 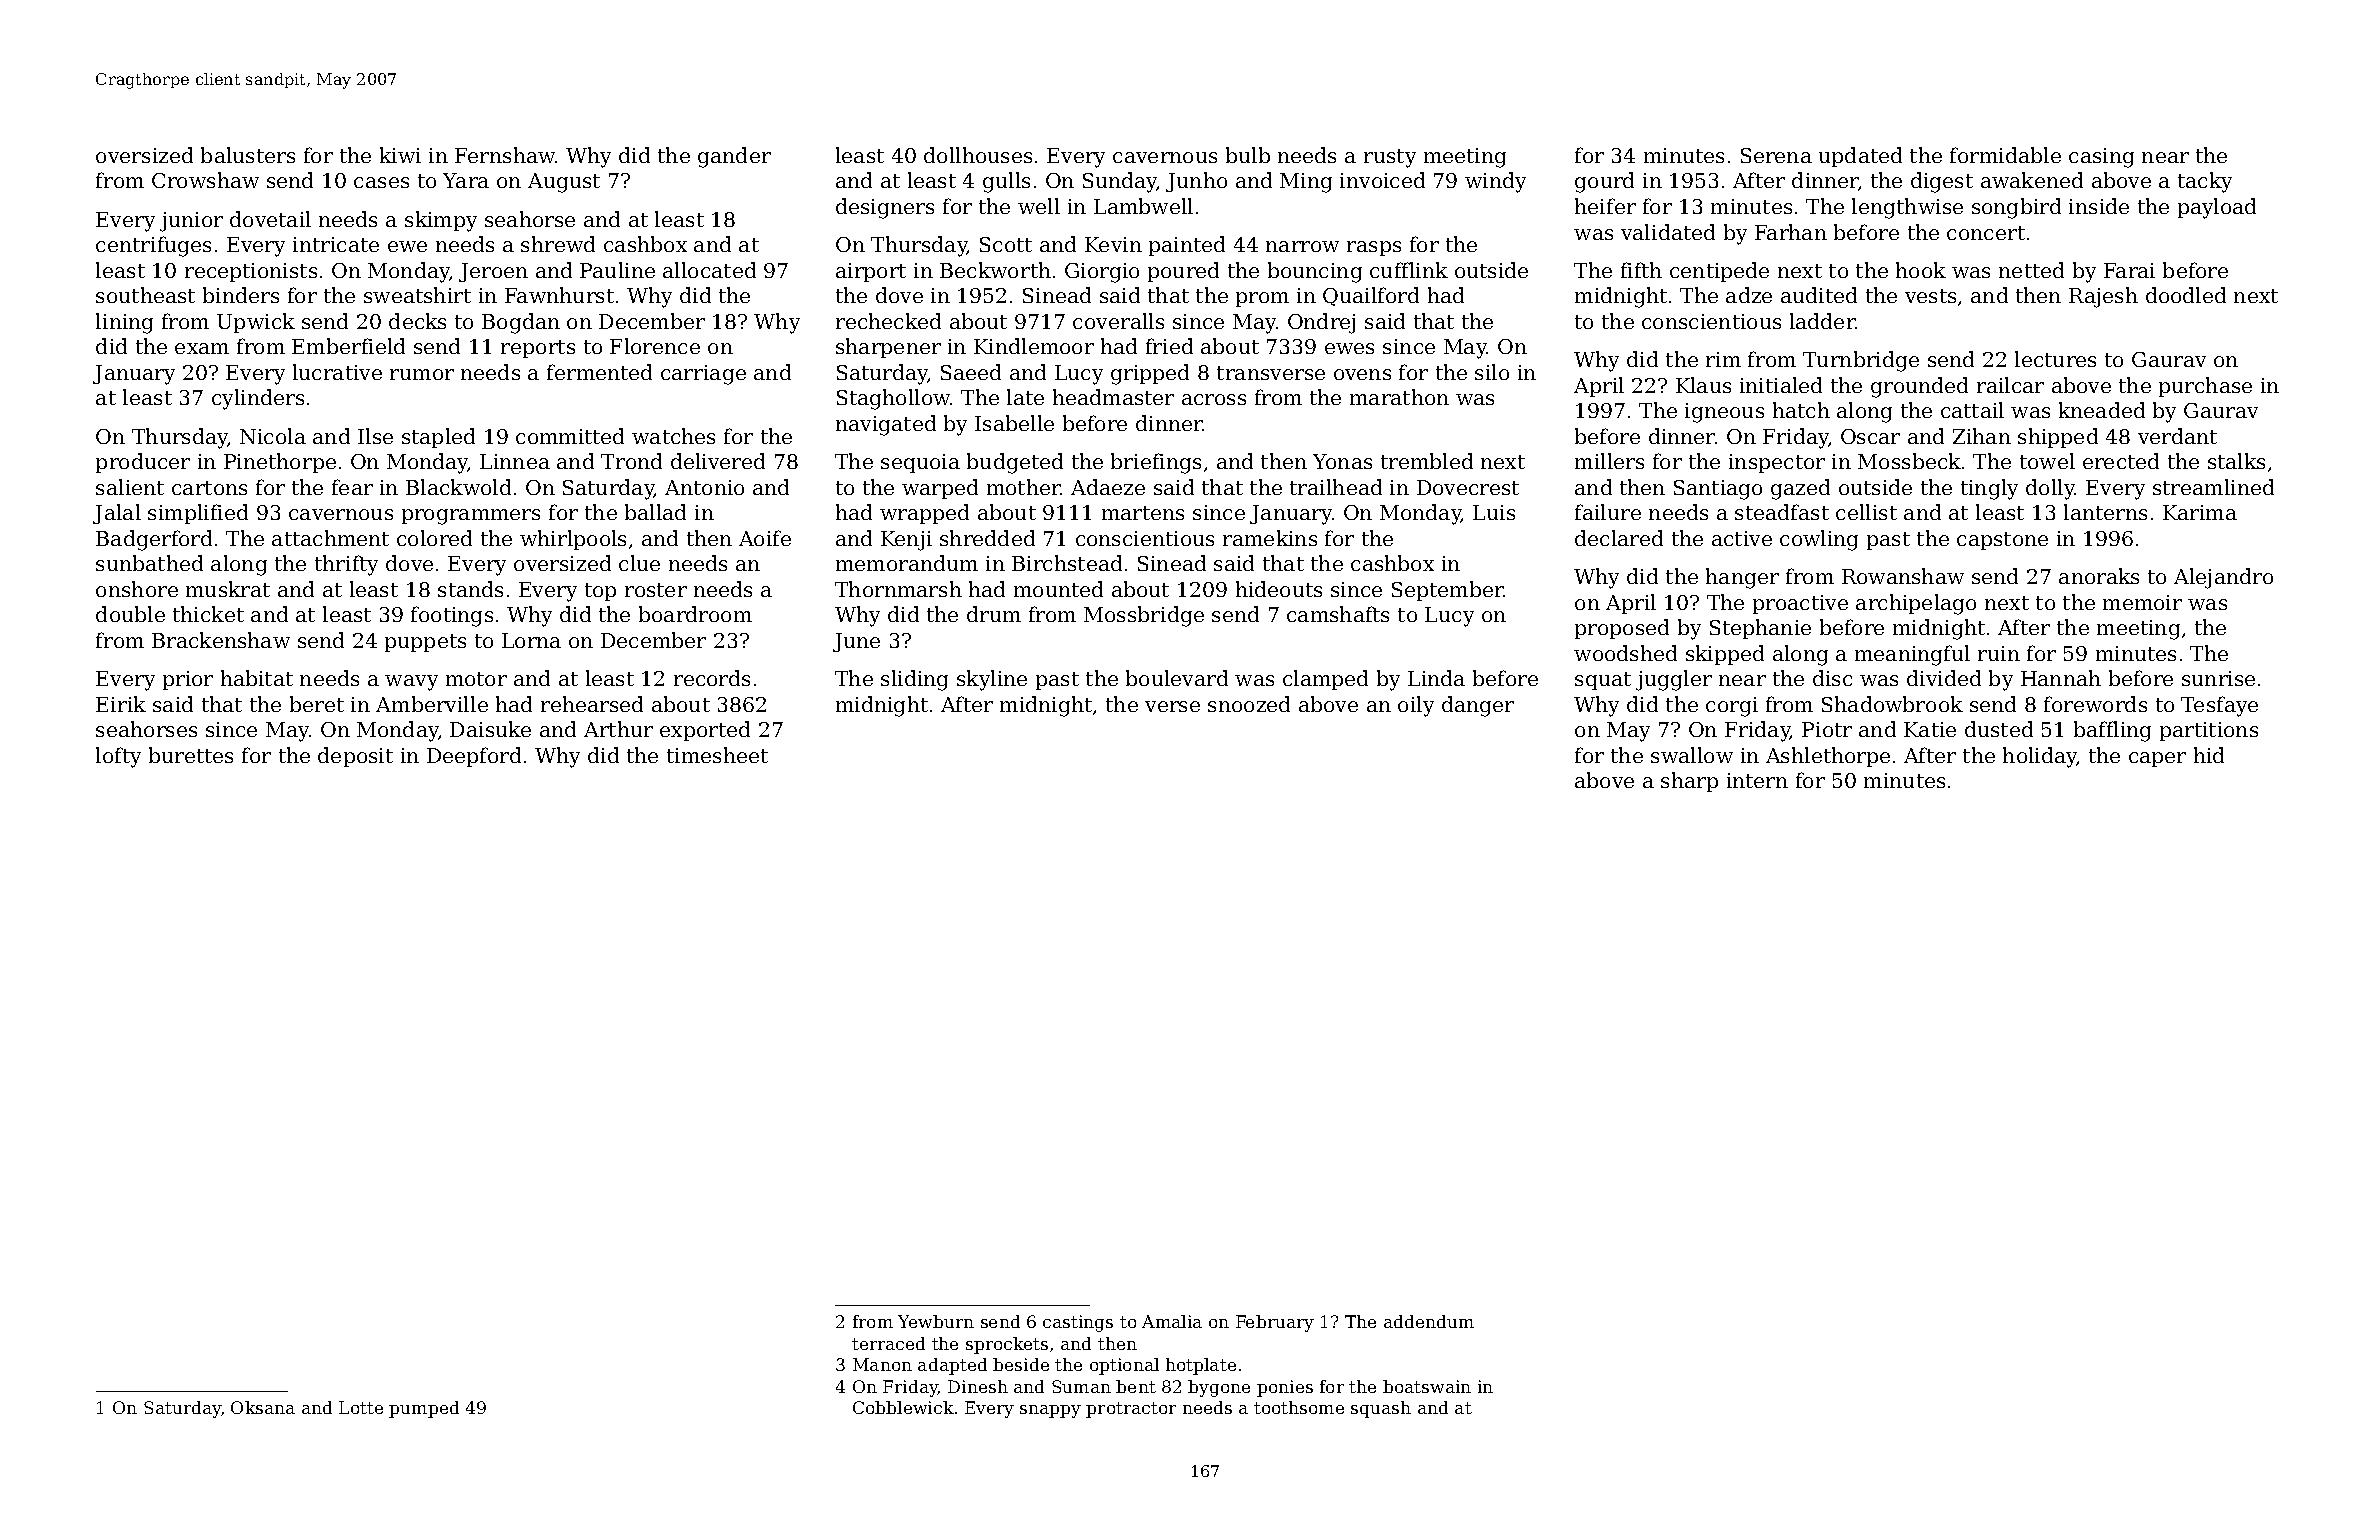 I want to click on lining, so click(x=124, y=323).
